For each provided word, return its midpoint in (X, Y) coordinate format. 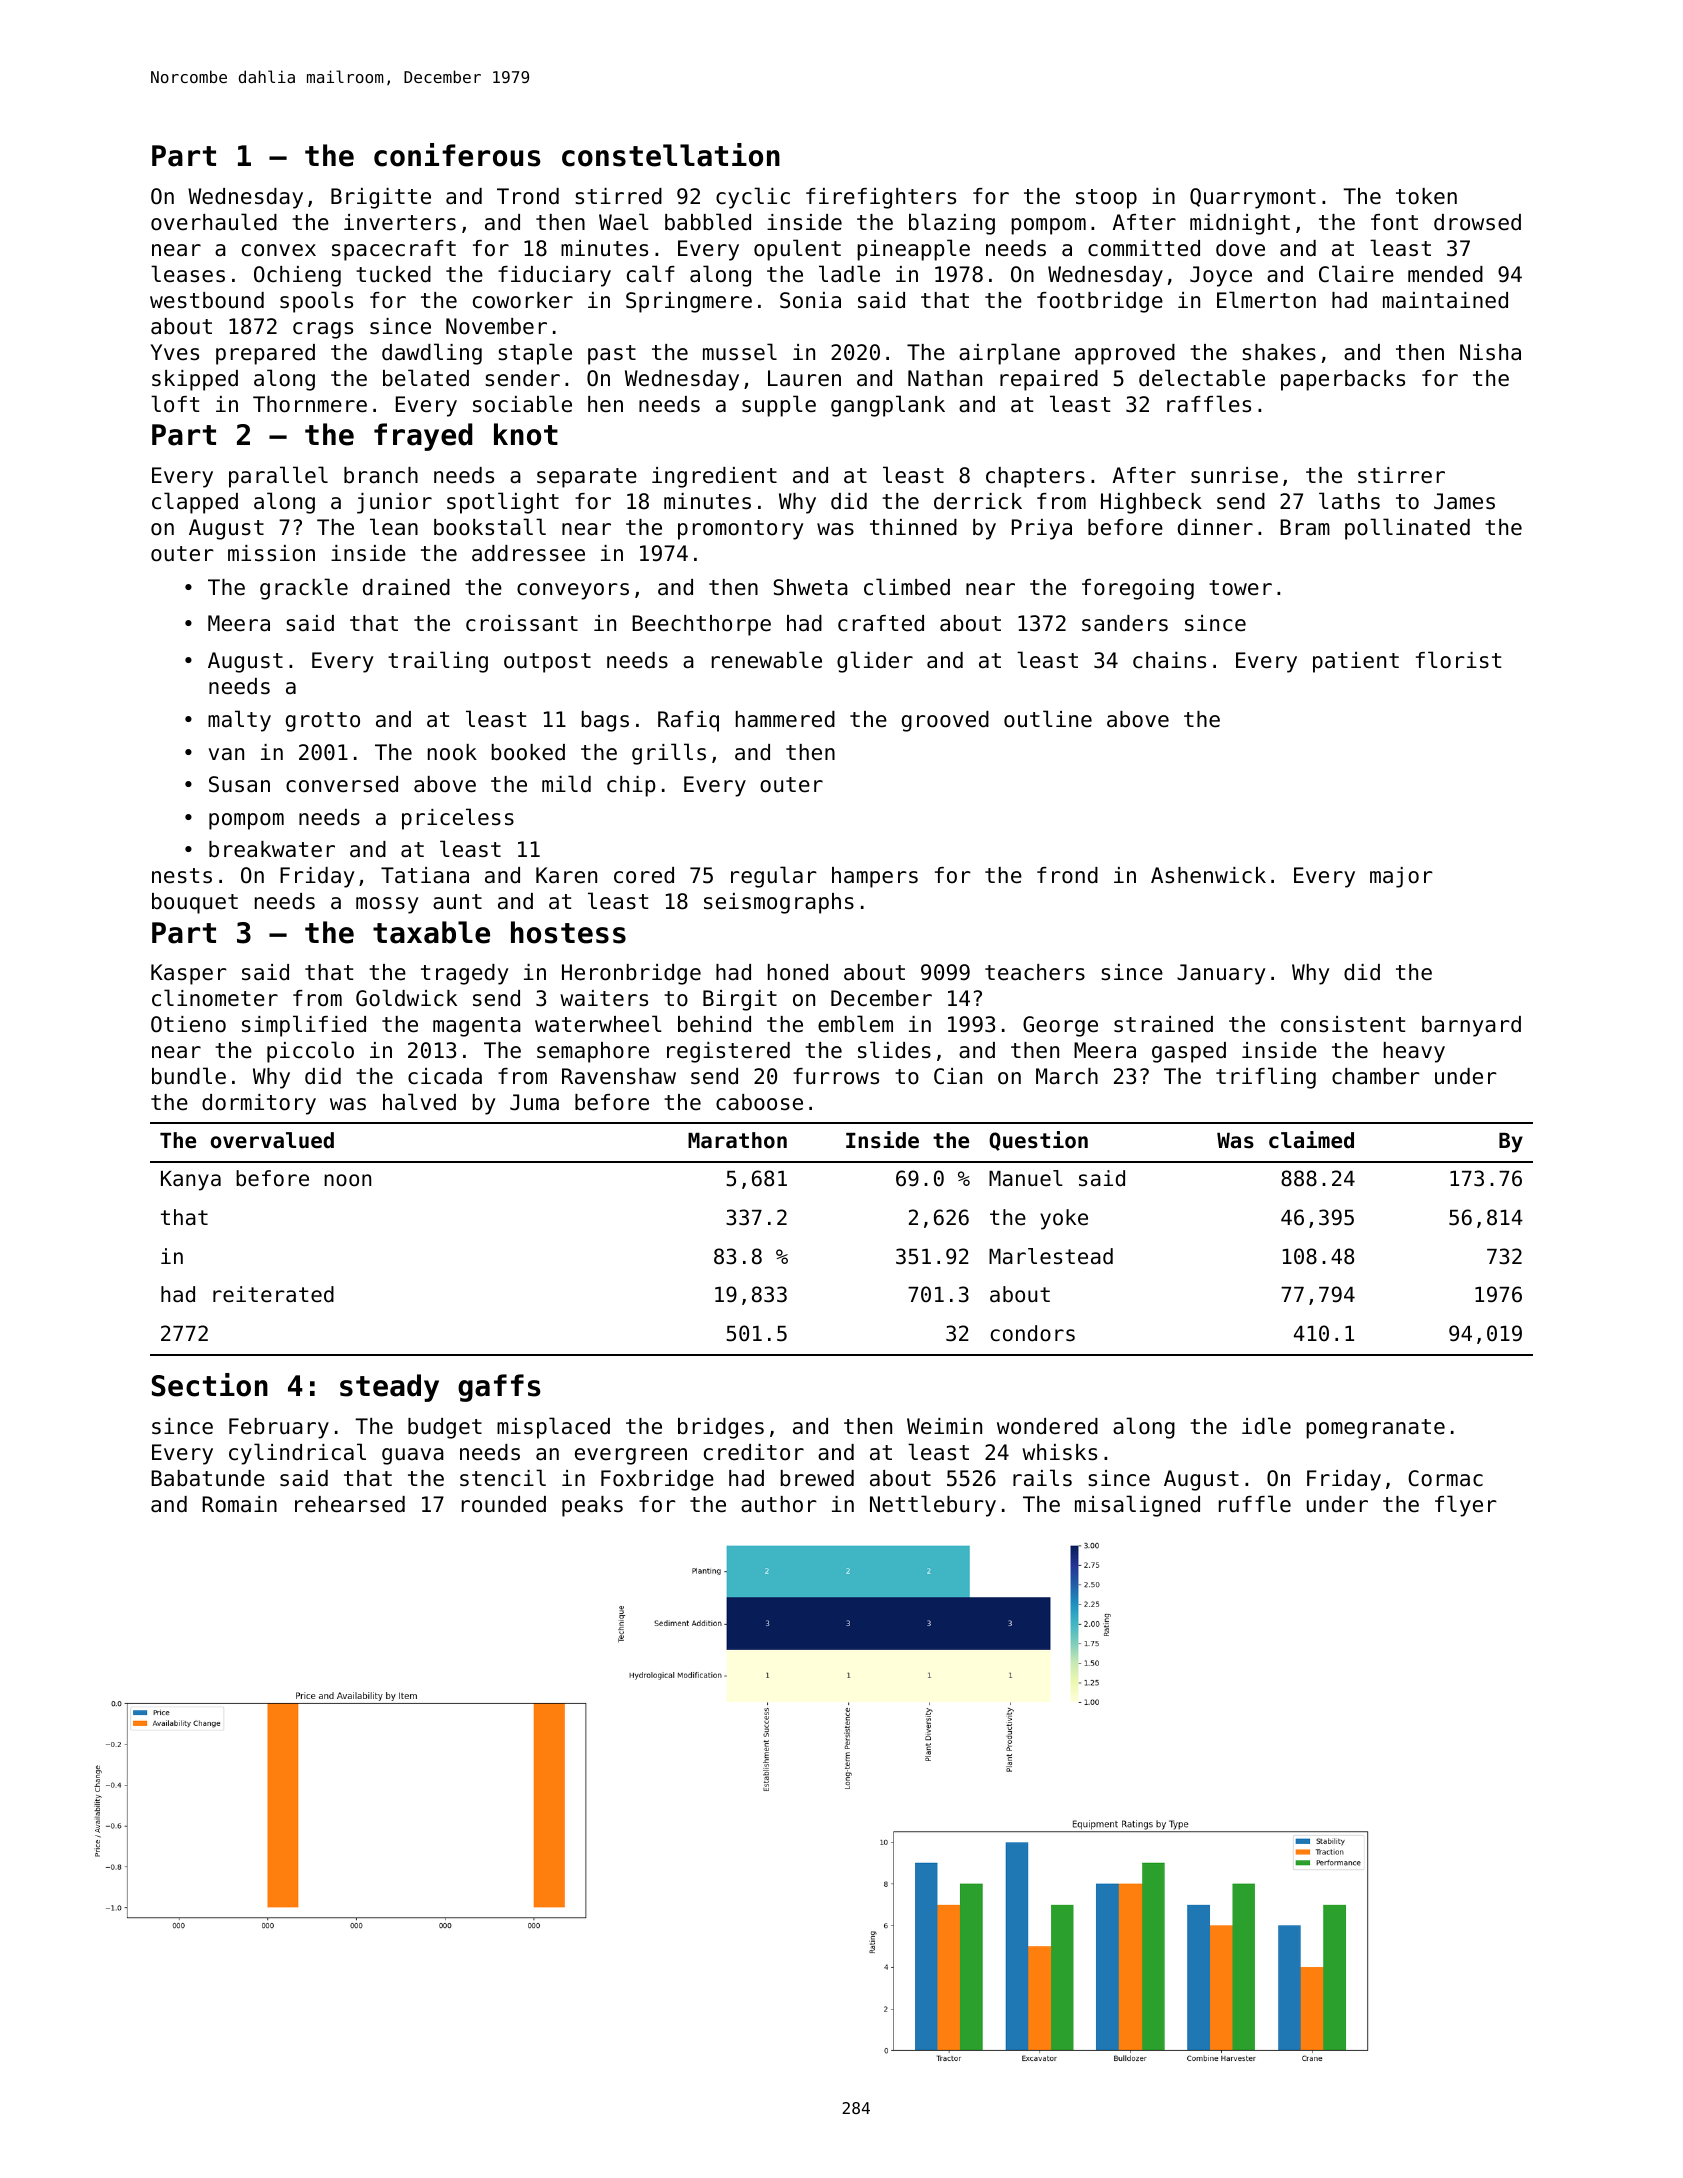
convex (279, 250)
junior (394, 503)
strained (1163, 1024)
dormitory (259, 1104)
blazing (952, 224)
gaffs (499, 1388)
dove (1240, 248)
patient (1356, 662)
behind (714, 1024)
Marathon (737, 1140)
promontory (740, 530)
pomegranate (1375, 1429)
